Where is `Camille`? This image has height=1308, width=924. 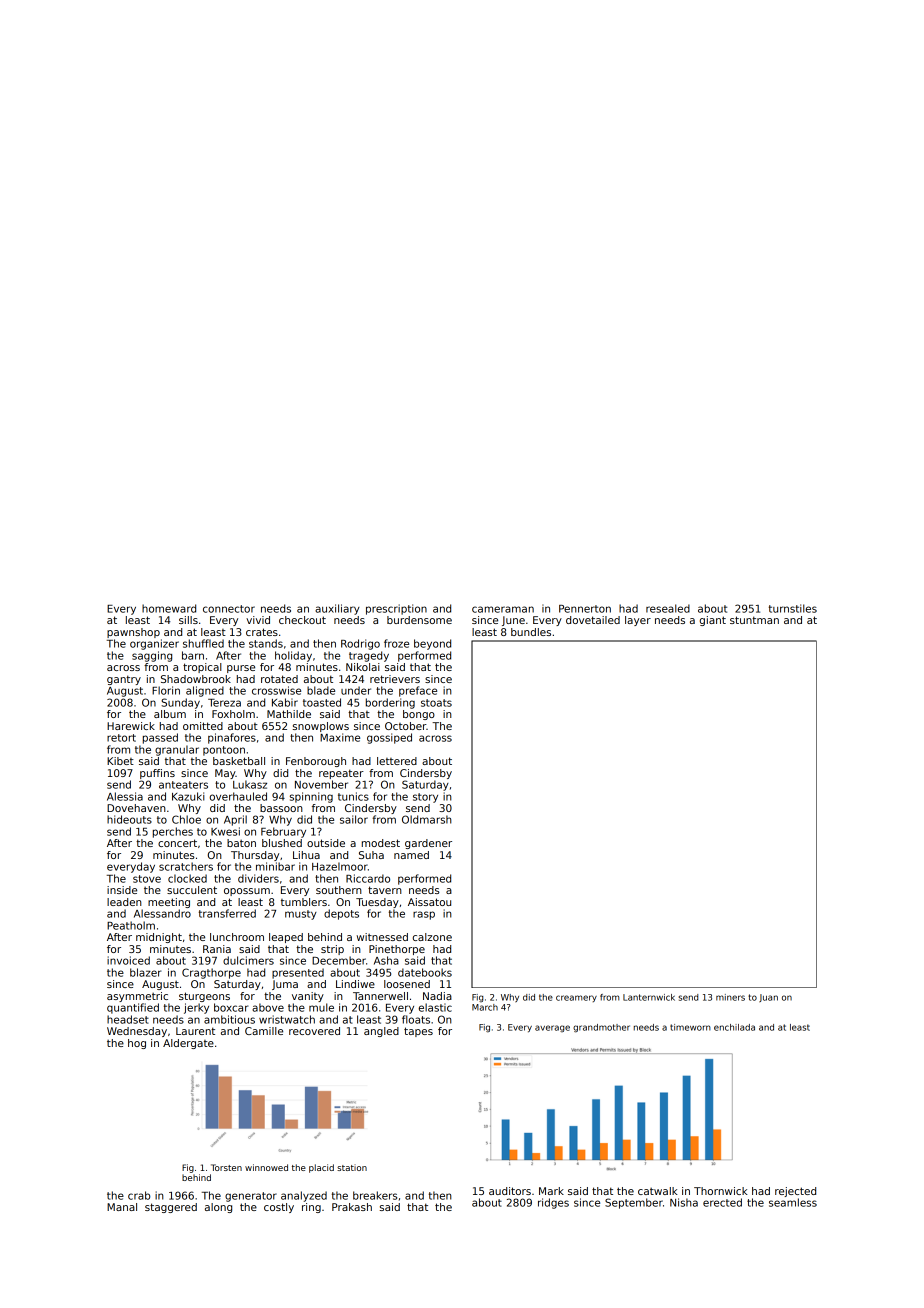 Camille is located at coordinates (264, 1031).
